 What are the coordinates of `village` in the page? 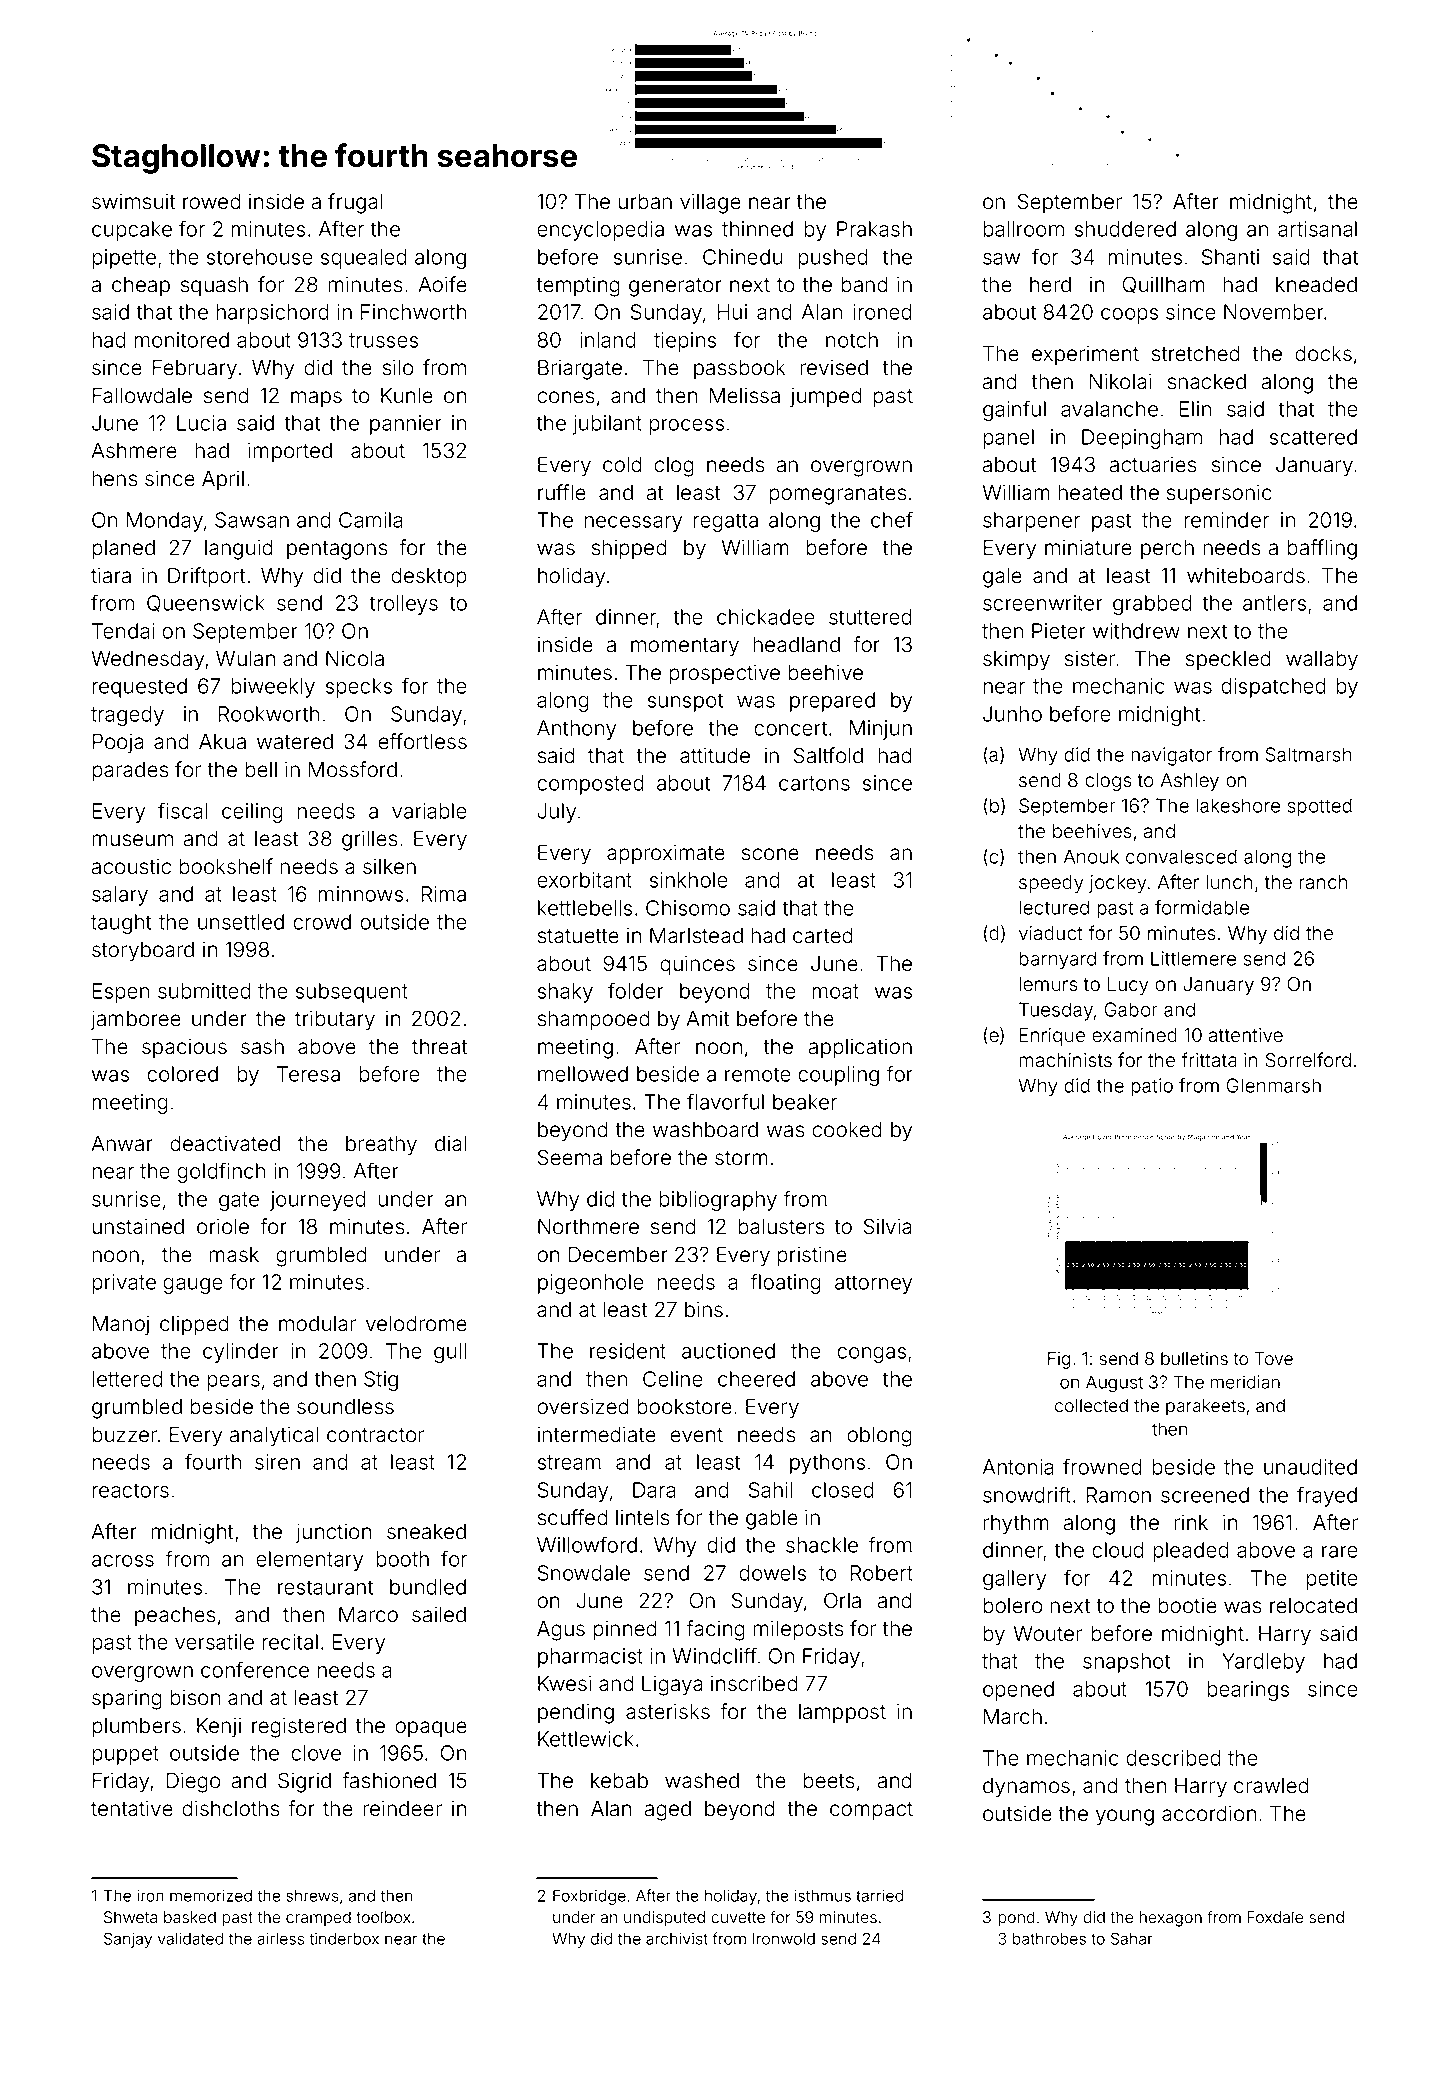 It's located at (710, 203).
